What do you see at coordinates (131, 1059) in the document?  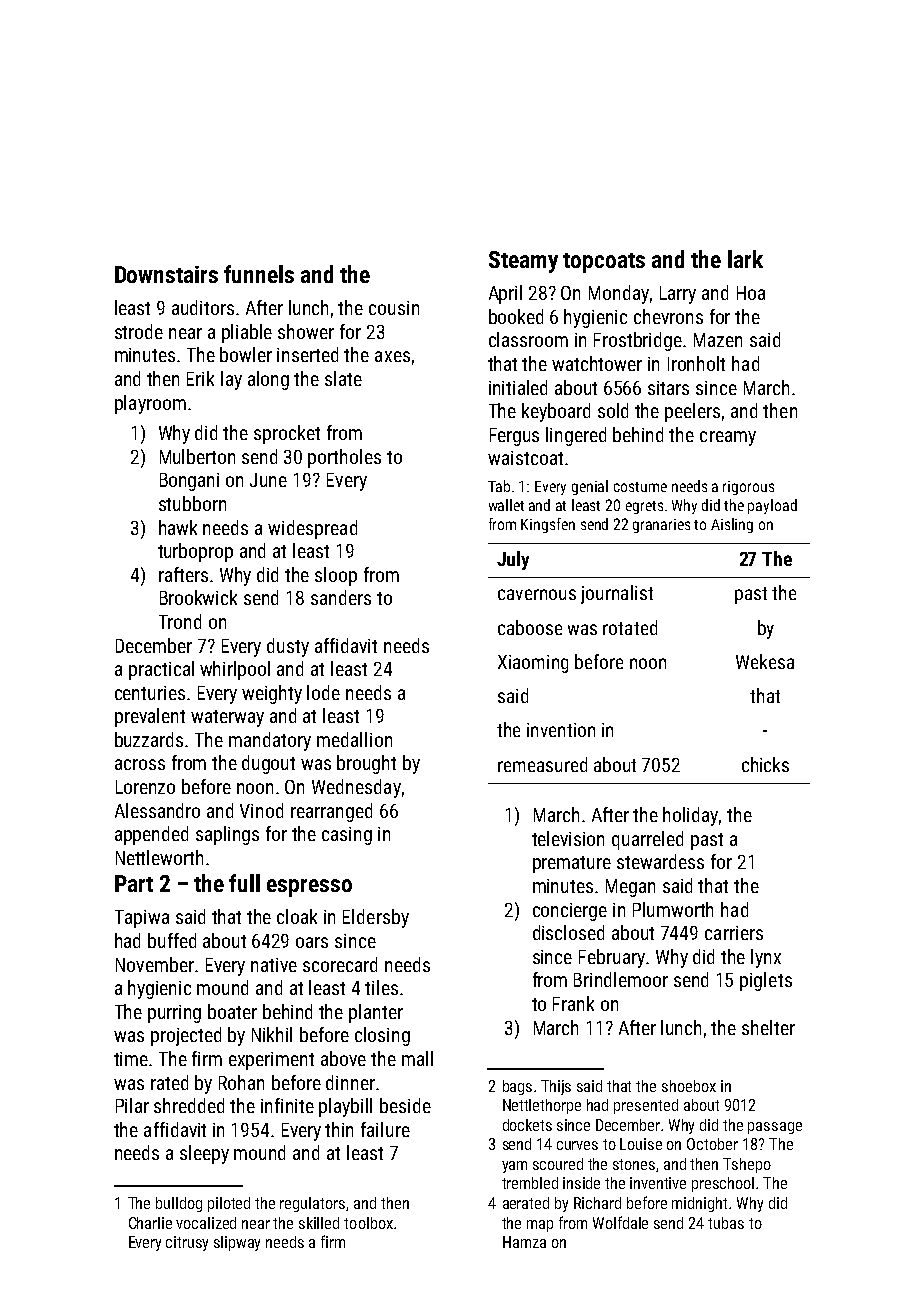 I see `time` at bounding box center [131, 1059].
